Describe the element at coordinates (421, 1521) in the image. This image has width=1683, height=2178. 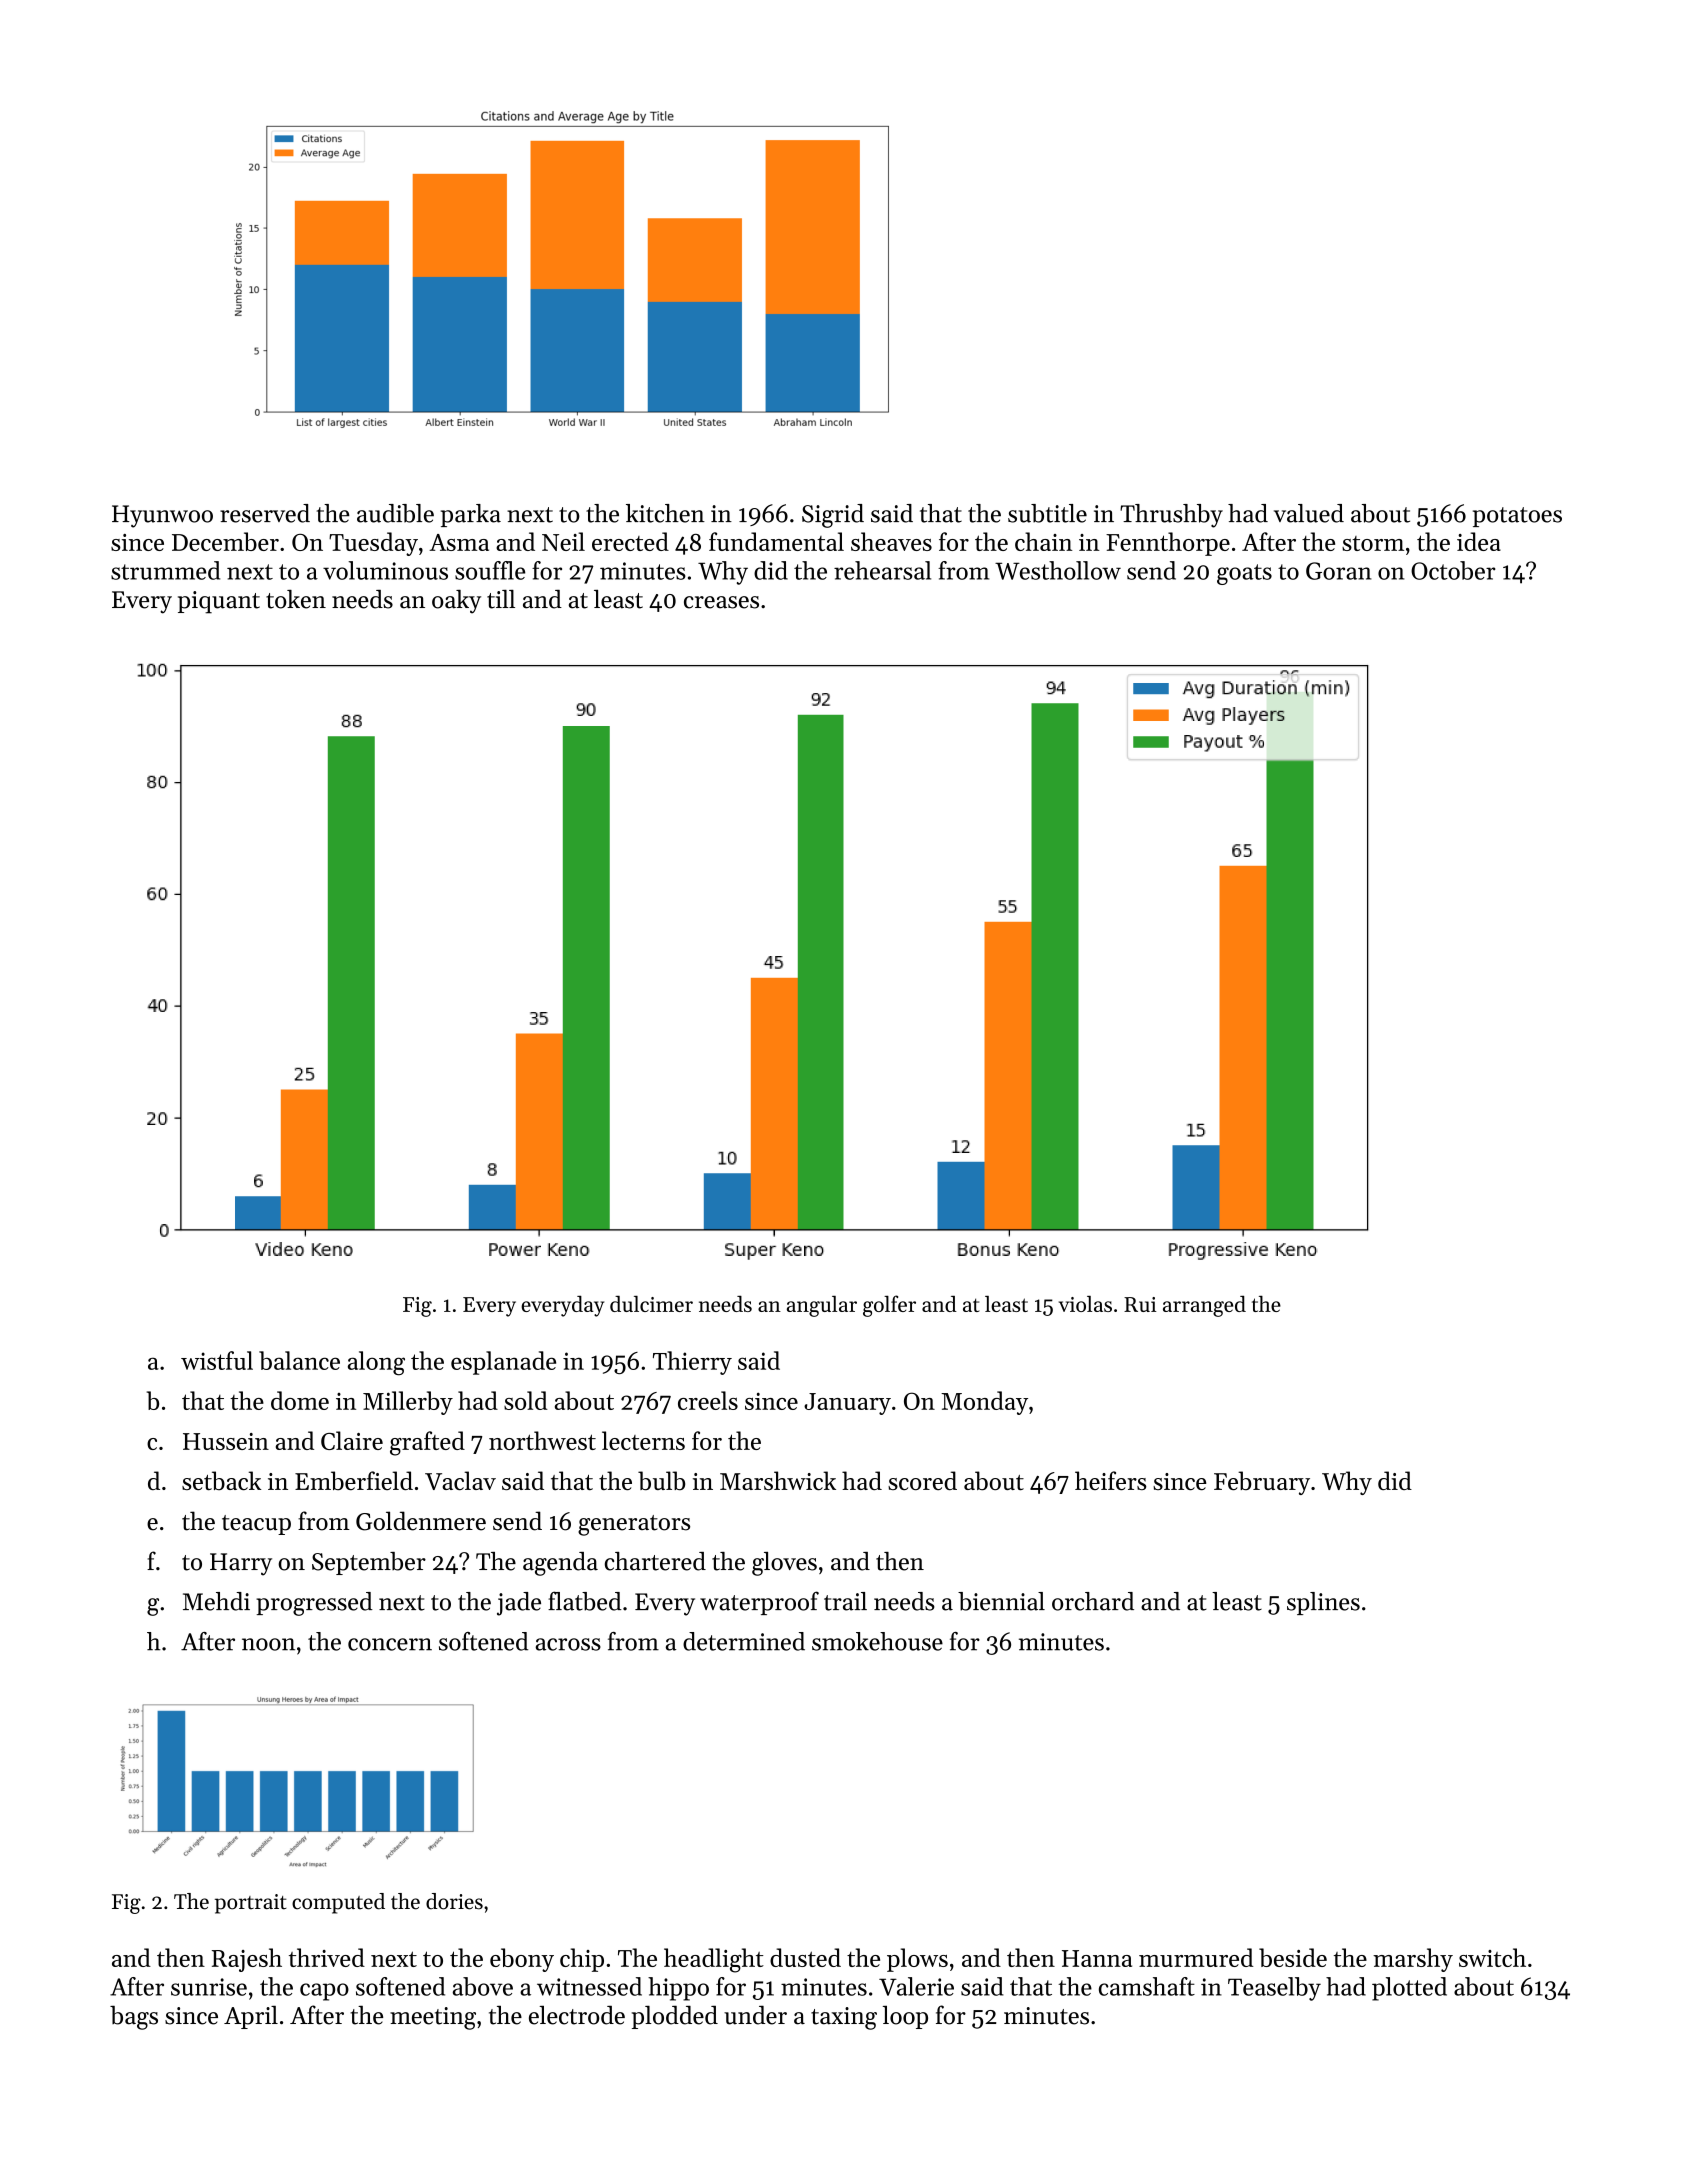
I see `Goldenmere` at that location.
